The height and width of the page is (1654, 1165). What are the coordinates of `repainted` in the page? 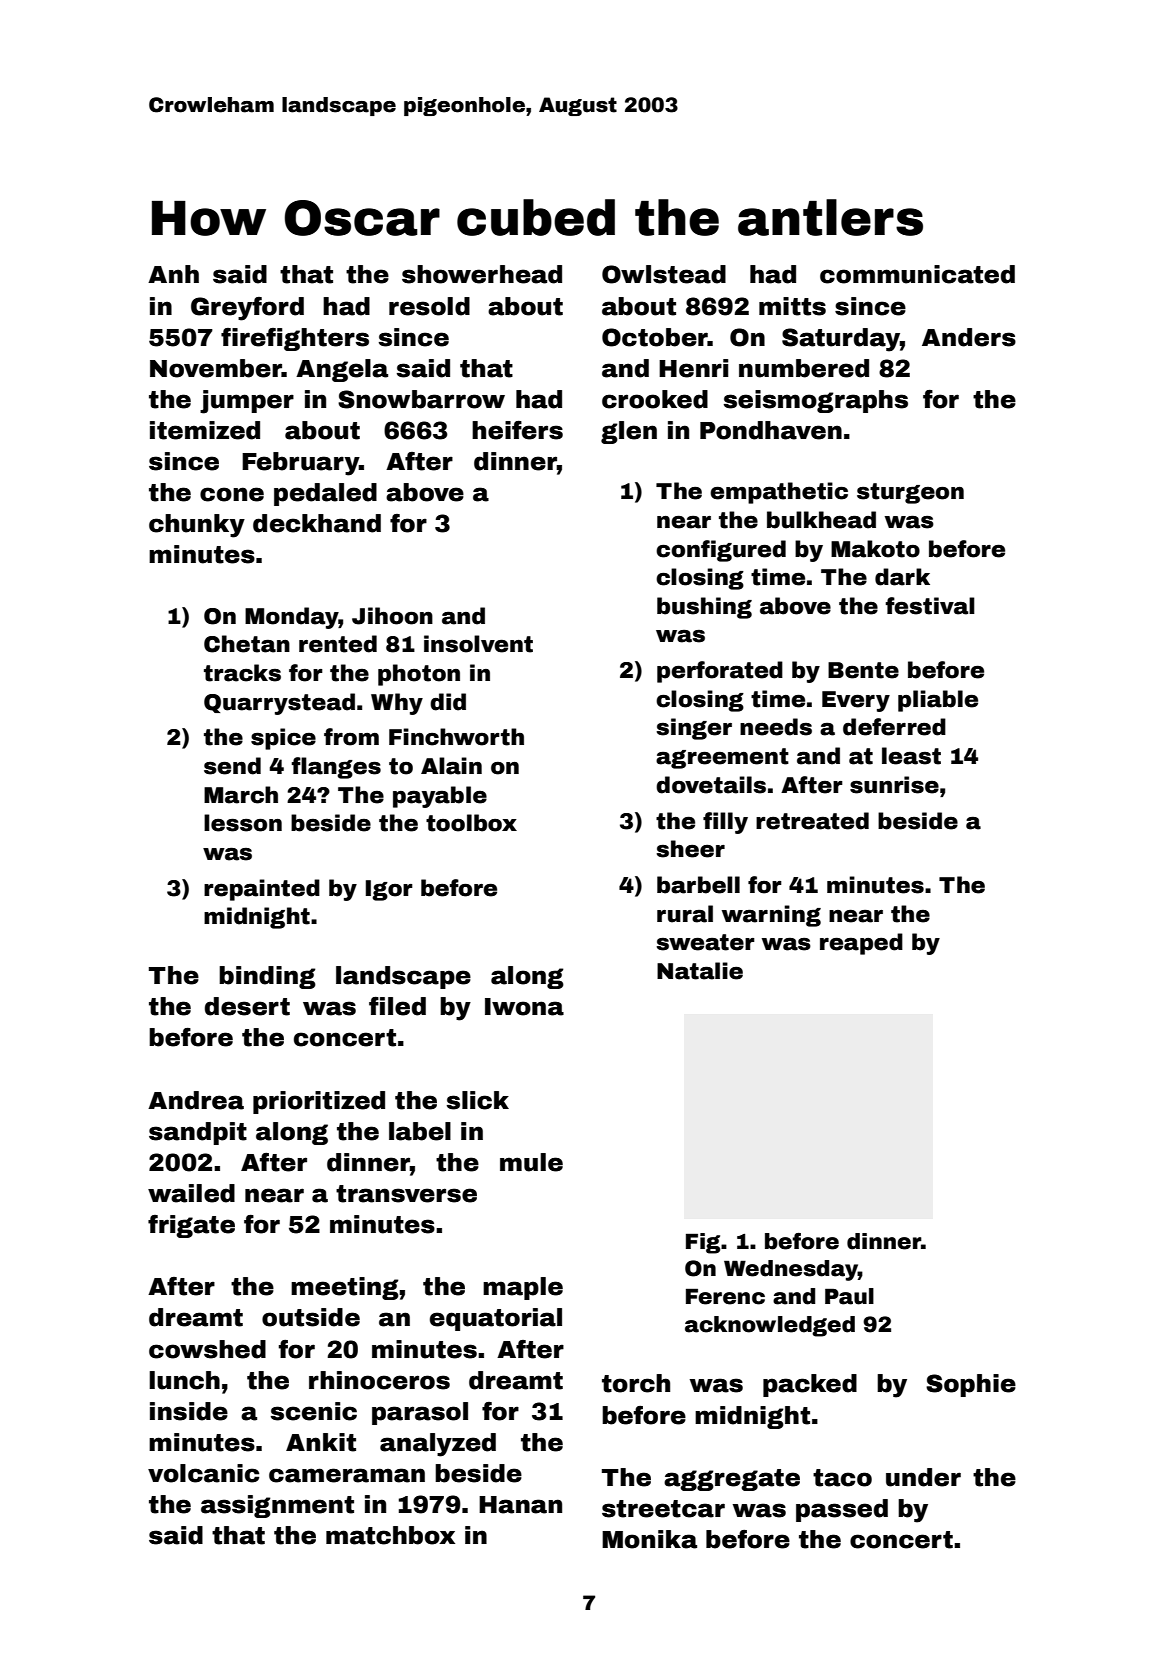 It's located at (262, 890).
